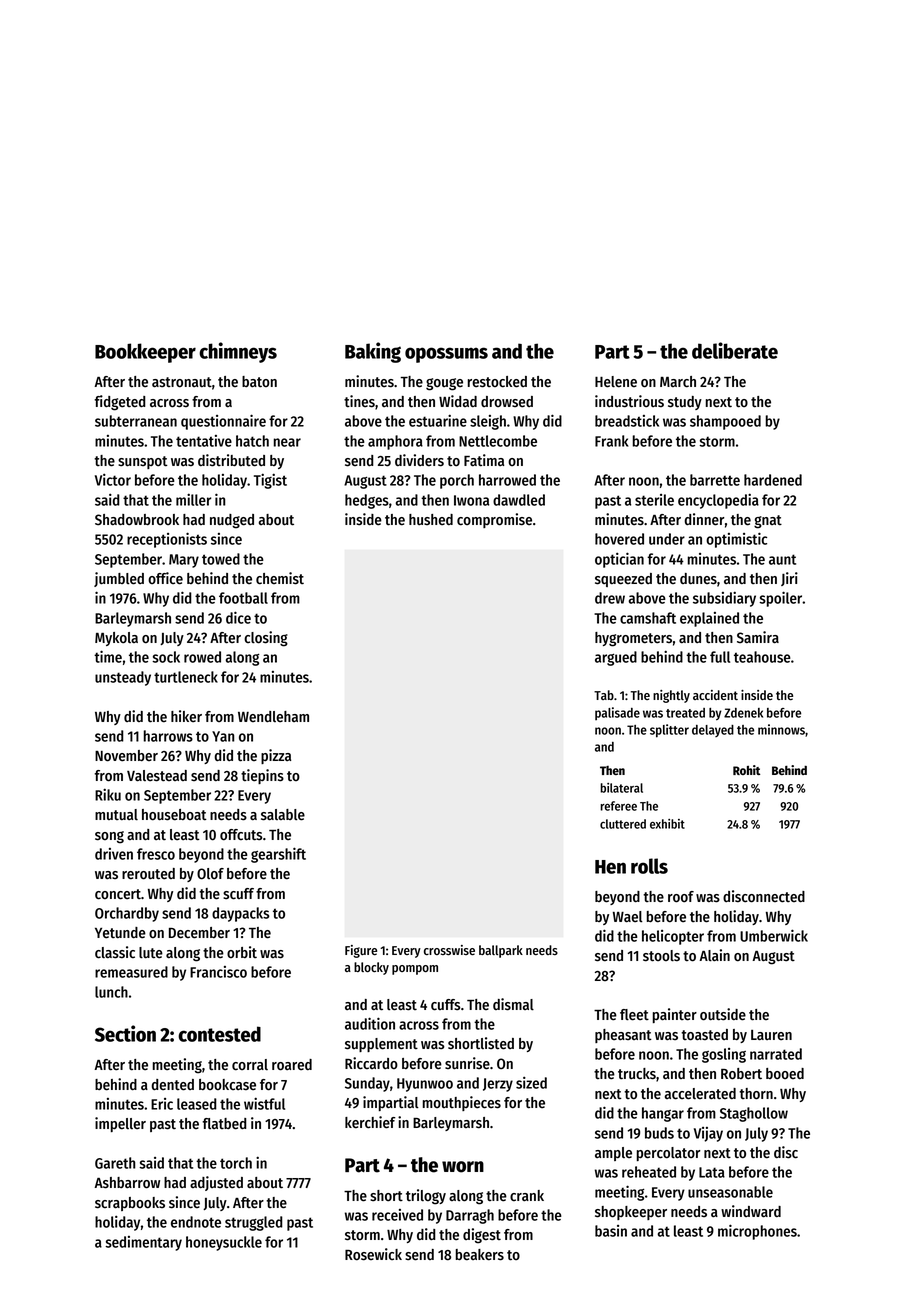 The image size is (908, 1316). I want to click on gouge, so click(444, 384).
